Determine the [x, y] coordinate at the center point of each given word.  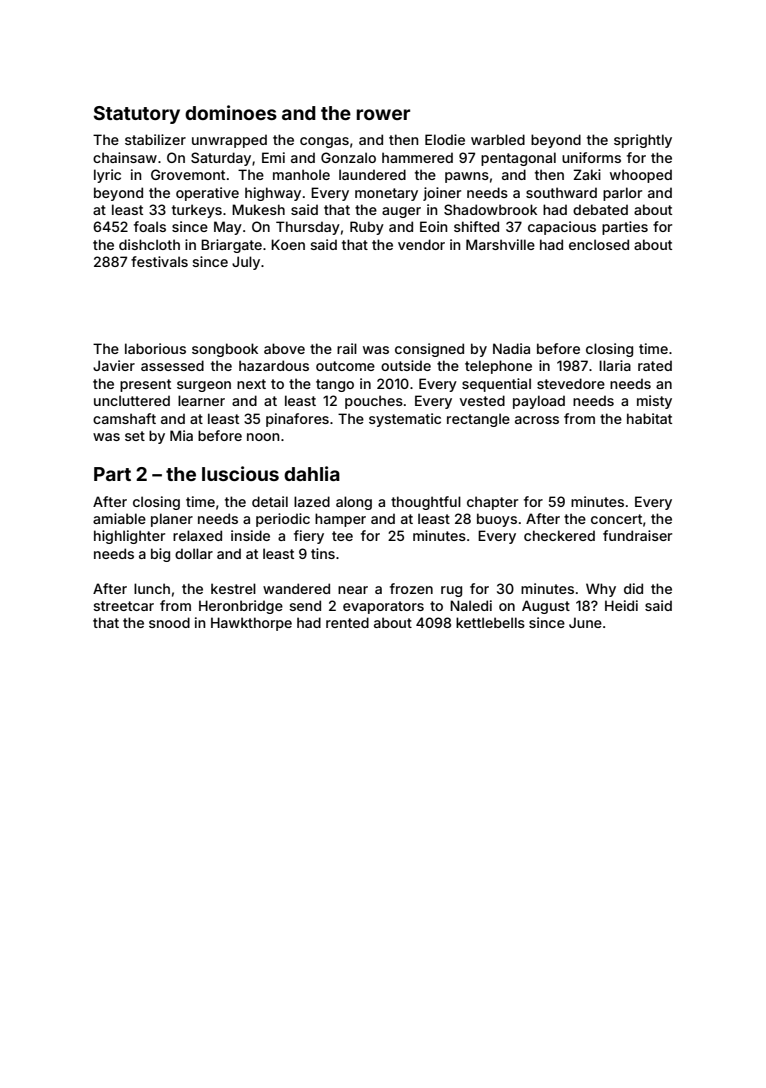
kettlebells [490, 622]
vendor [421, 244]
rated [655, 365]
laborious [155, 348]
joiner [442, 194]
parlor [622, 194]
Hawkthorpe [251, 624]
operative [207, 194]
